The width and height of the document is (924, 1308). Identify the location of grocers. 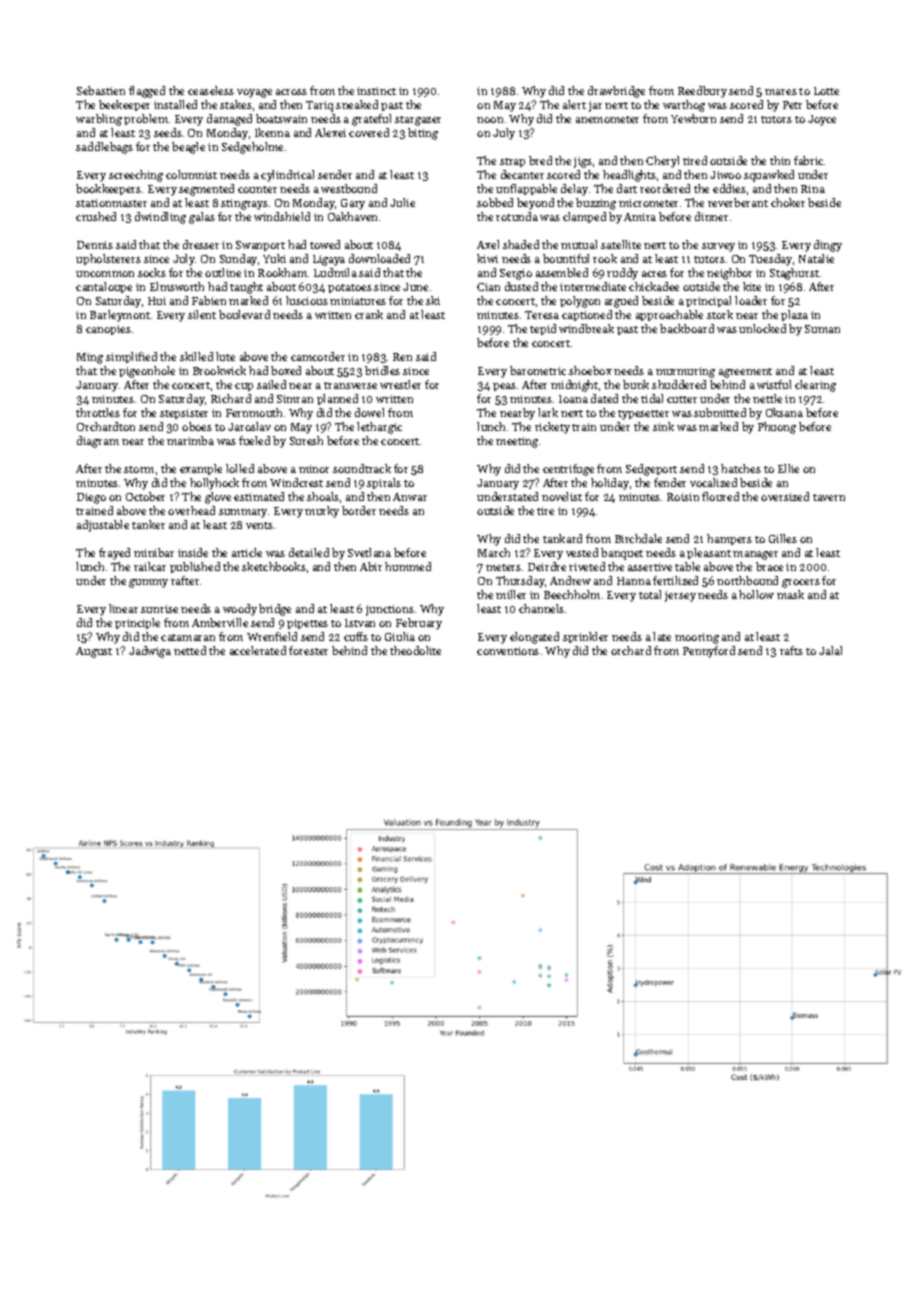
(801, 583).
